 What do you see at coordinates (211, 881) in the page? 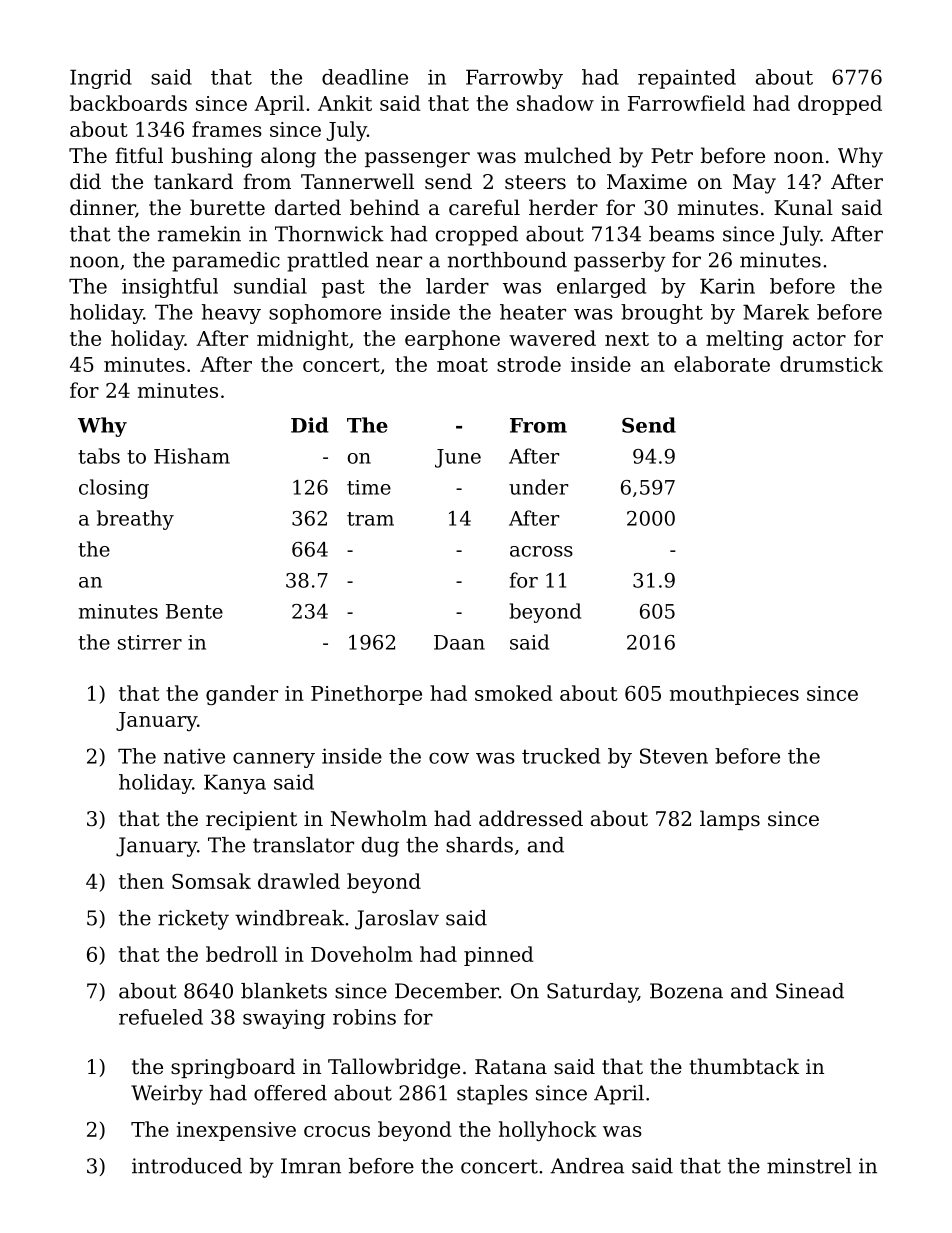
I see `Somsak` at bounding box center [211, 881].
